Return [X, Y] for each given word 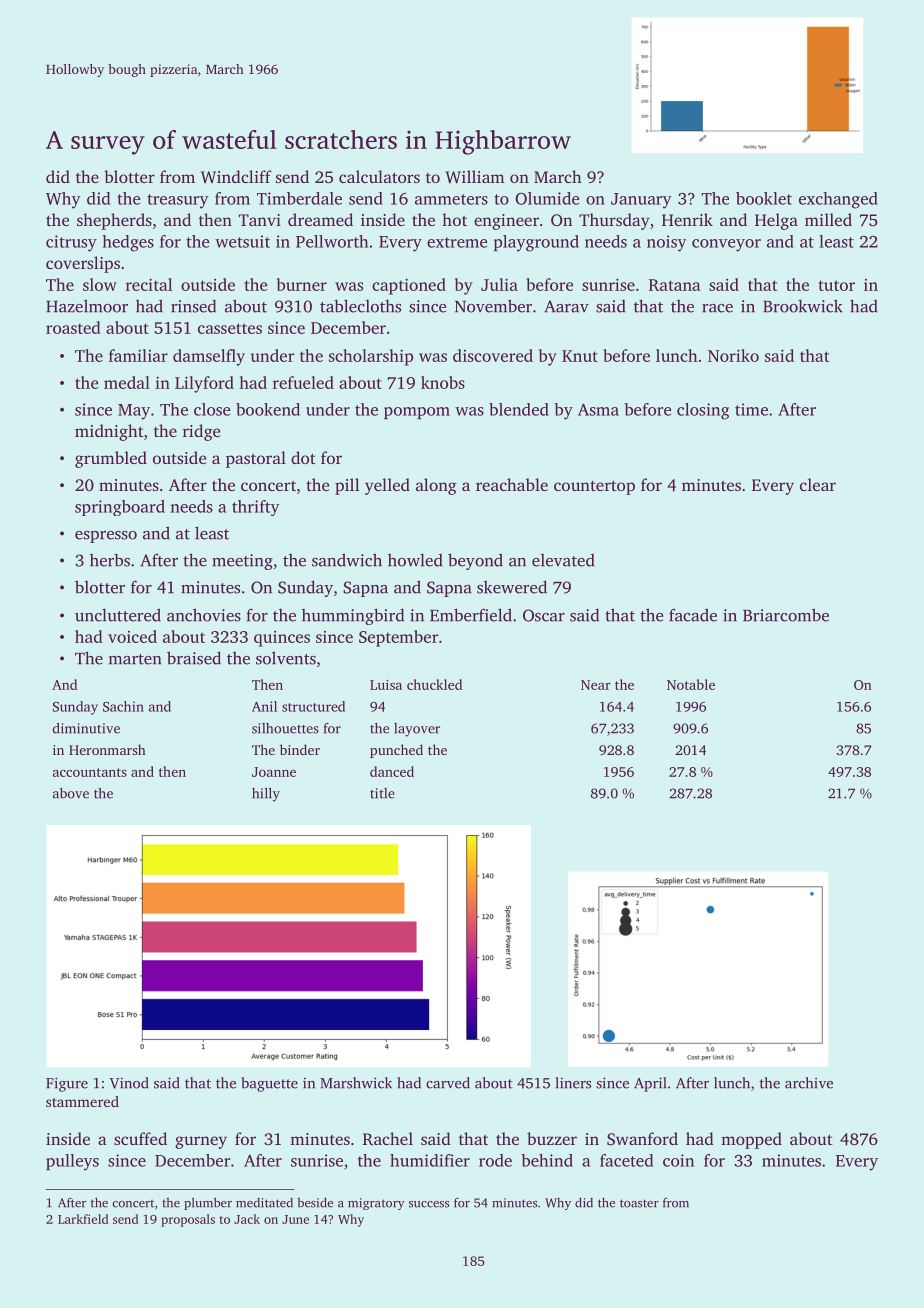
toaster [639, 1203]
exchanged [838, 200]
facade [693, 615]
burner [302, 284]
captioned [409, 286]
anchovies [204, 615]
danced [392, 771]
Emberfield [471, 615]
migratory [376, 1204]
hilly [266, 795]
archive [809, 1083]
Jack [247, 1219]
